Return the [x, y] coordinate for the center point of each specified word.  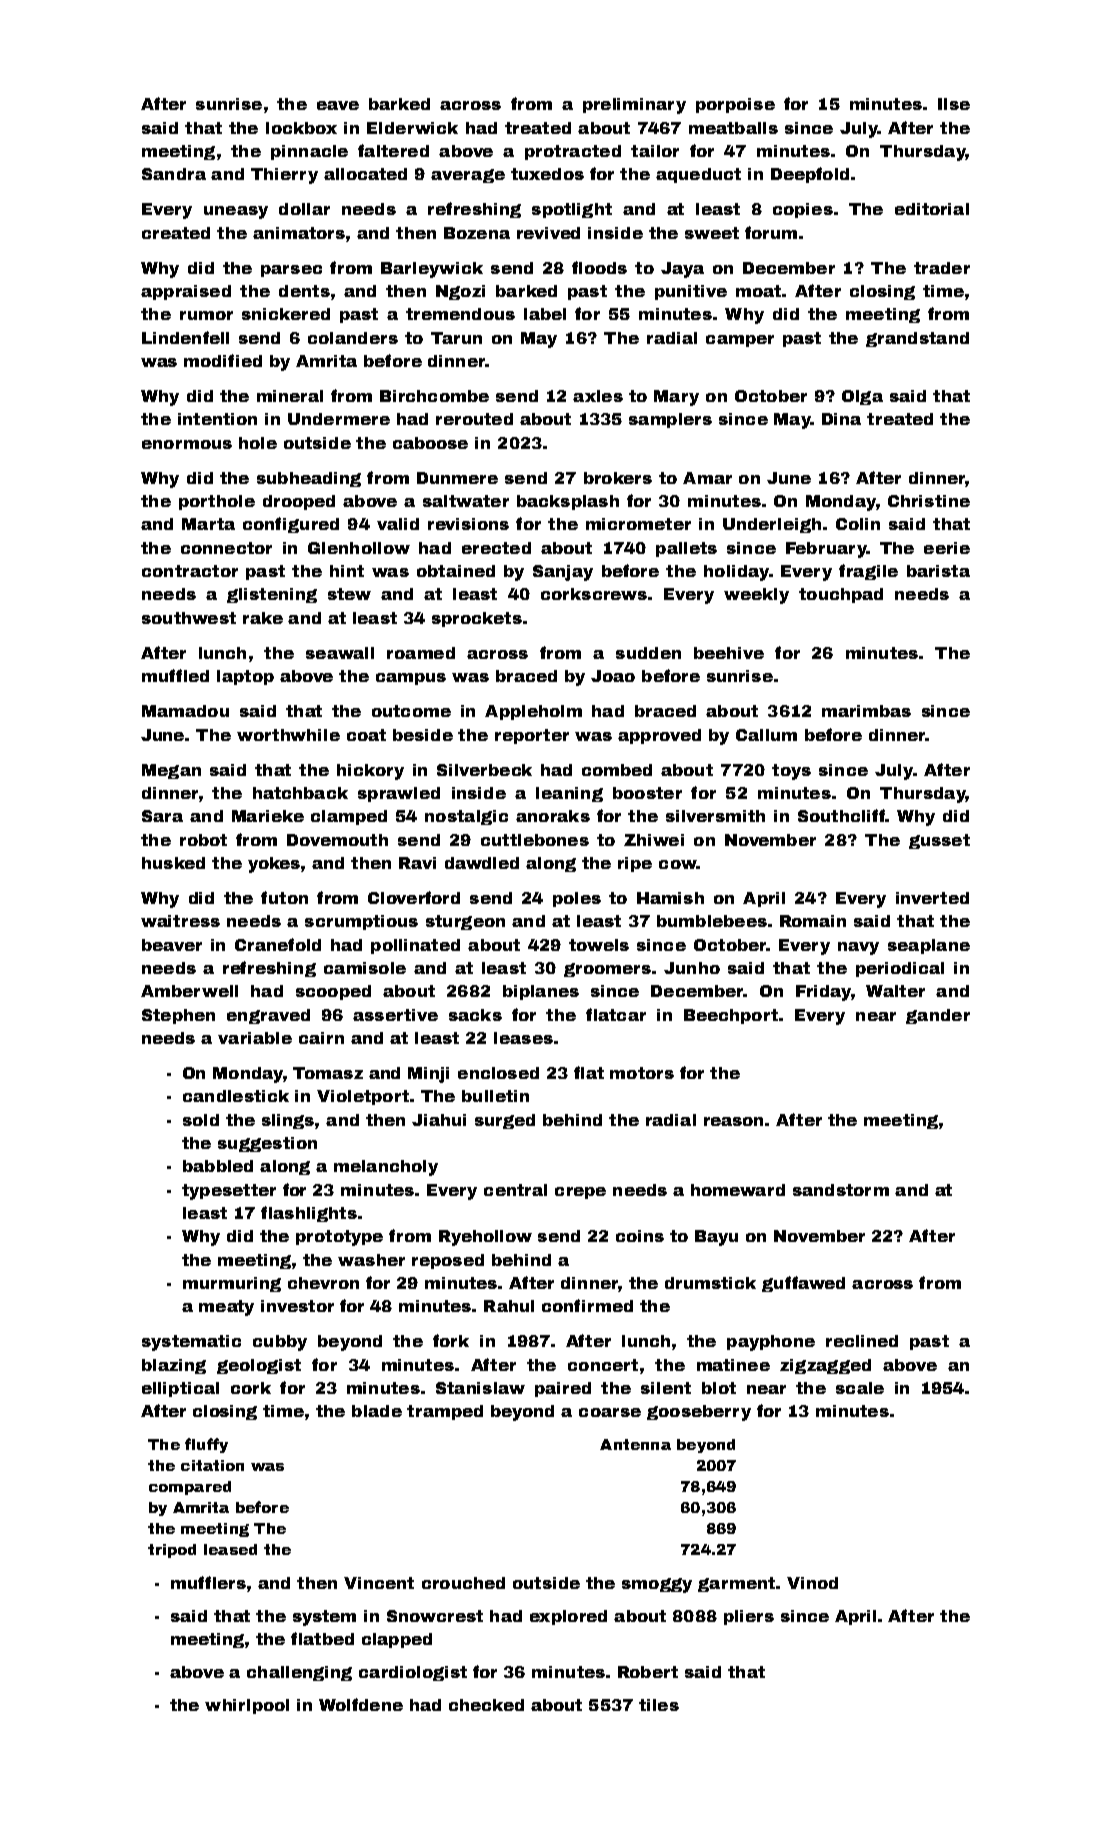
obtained [456, 571]
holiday [736, 573]
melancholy [386, 1168]
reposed [448, 1261]
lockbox [301, 128]
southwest [189, 618]
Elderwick [412, 128]
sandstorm [841, 1190]
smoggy [657, 1585]
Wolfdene [361, 1704]
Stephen [178, 1016]
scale [860, 1388]
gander [938, 1016]
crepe [580, 1193]
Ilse [954, 104]
